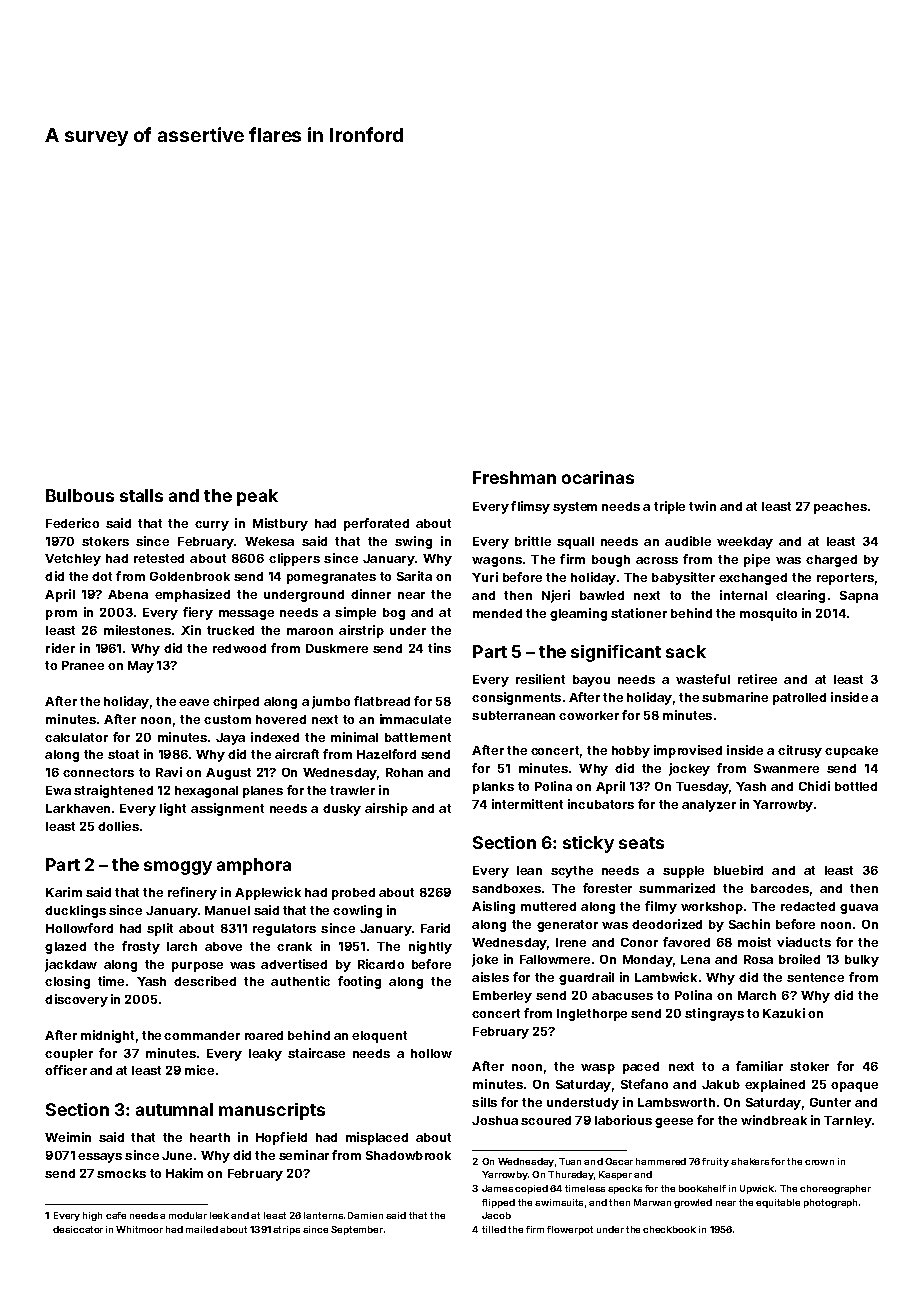  Describe the element at coordinates (831, 561) in the screenshot. I see `charged` at that location.
